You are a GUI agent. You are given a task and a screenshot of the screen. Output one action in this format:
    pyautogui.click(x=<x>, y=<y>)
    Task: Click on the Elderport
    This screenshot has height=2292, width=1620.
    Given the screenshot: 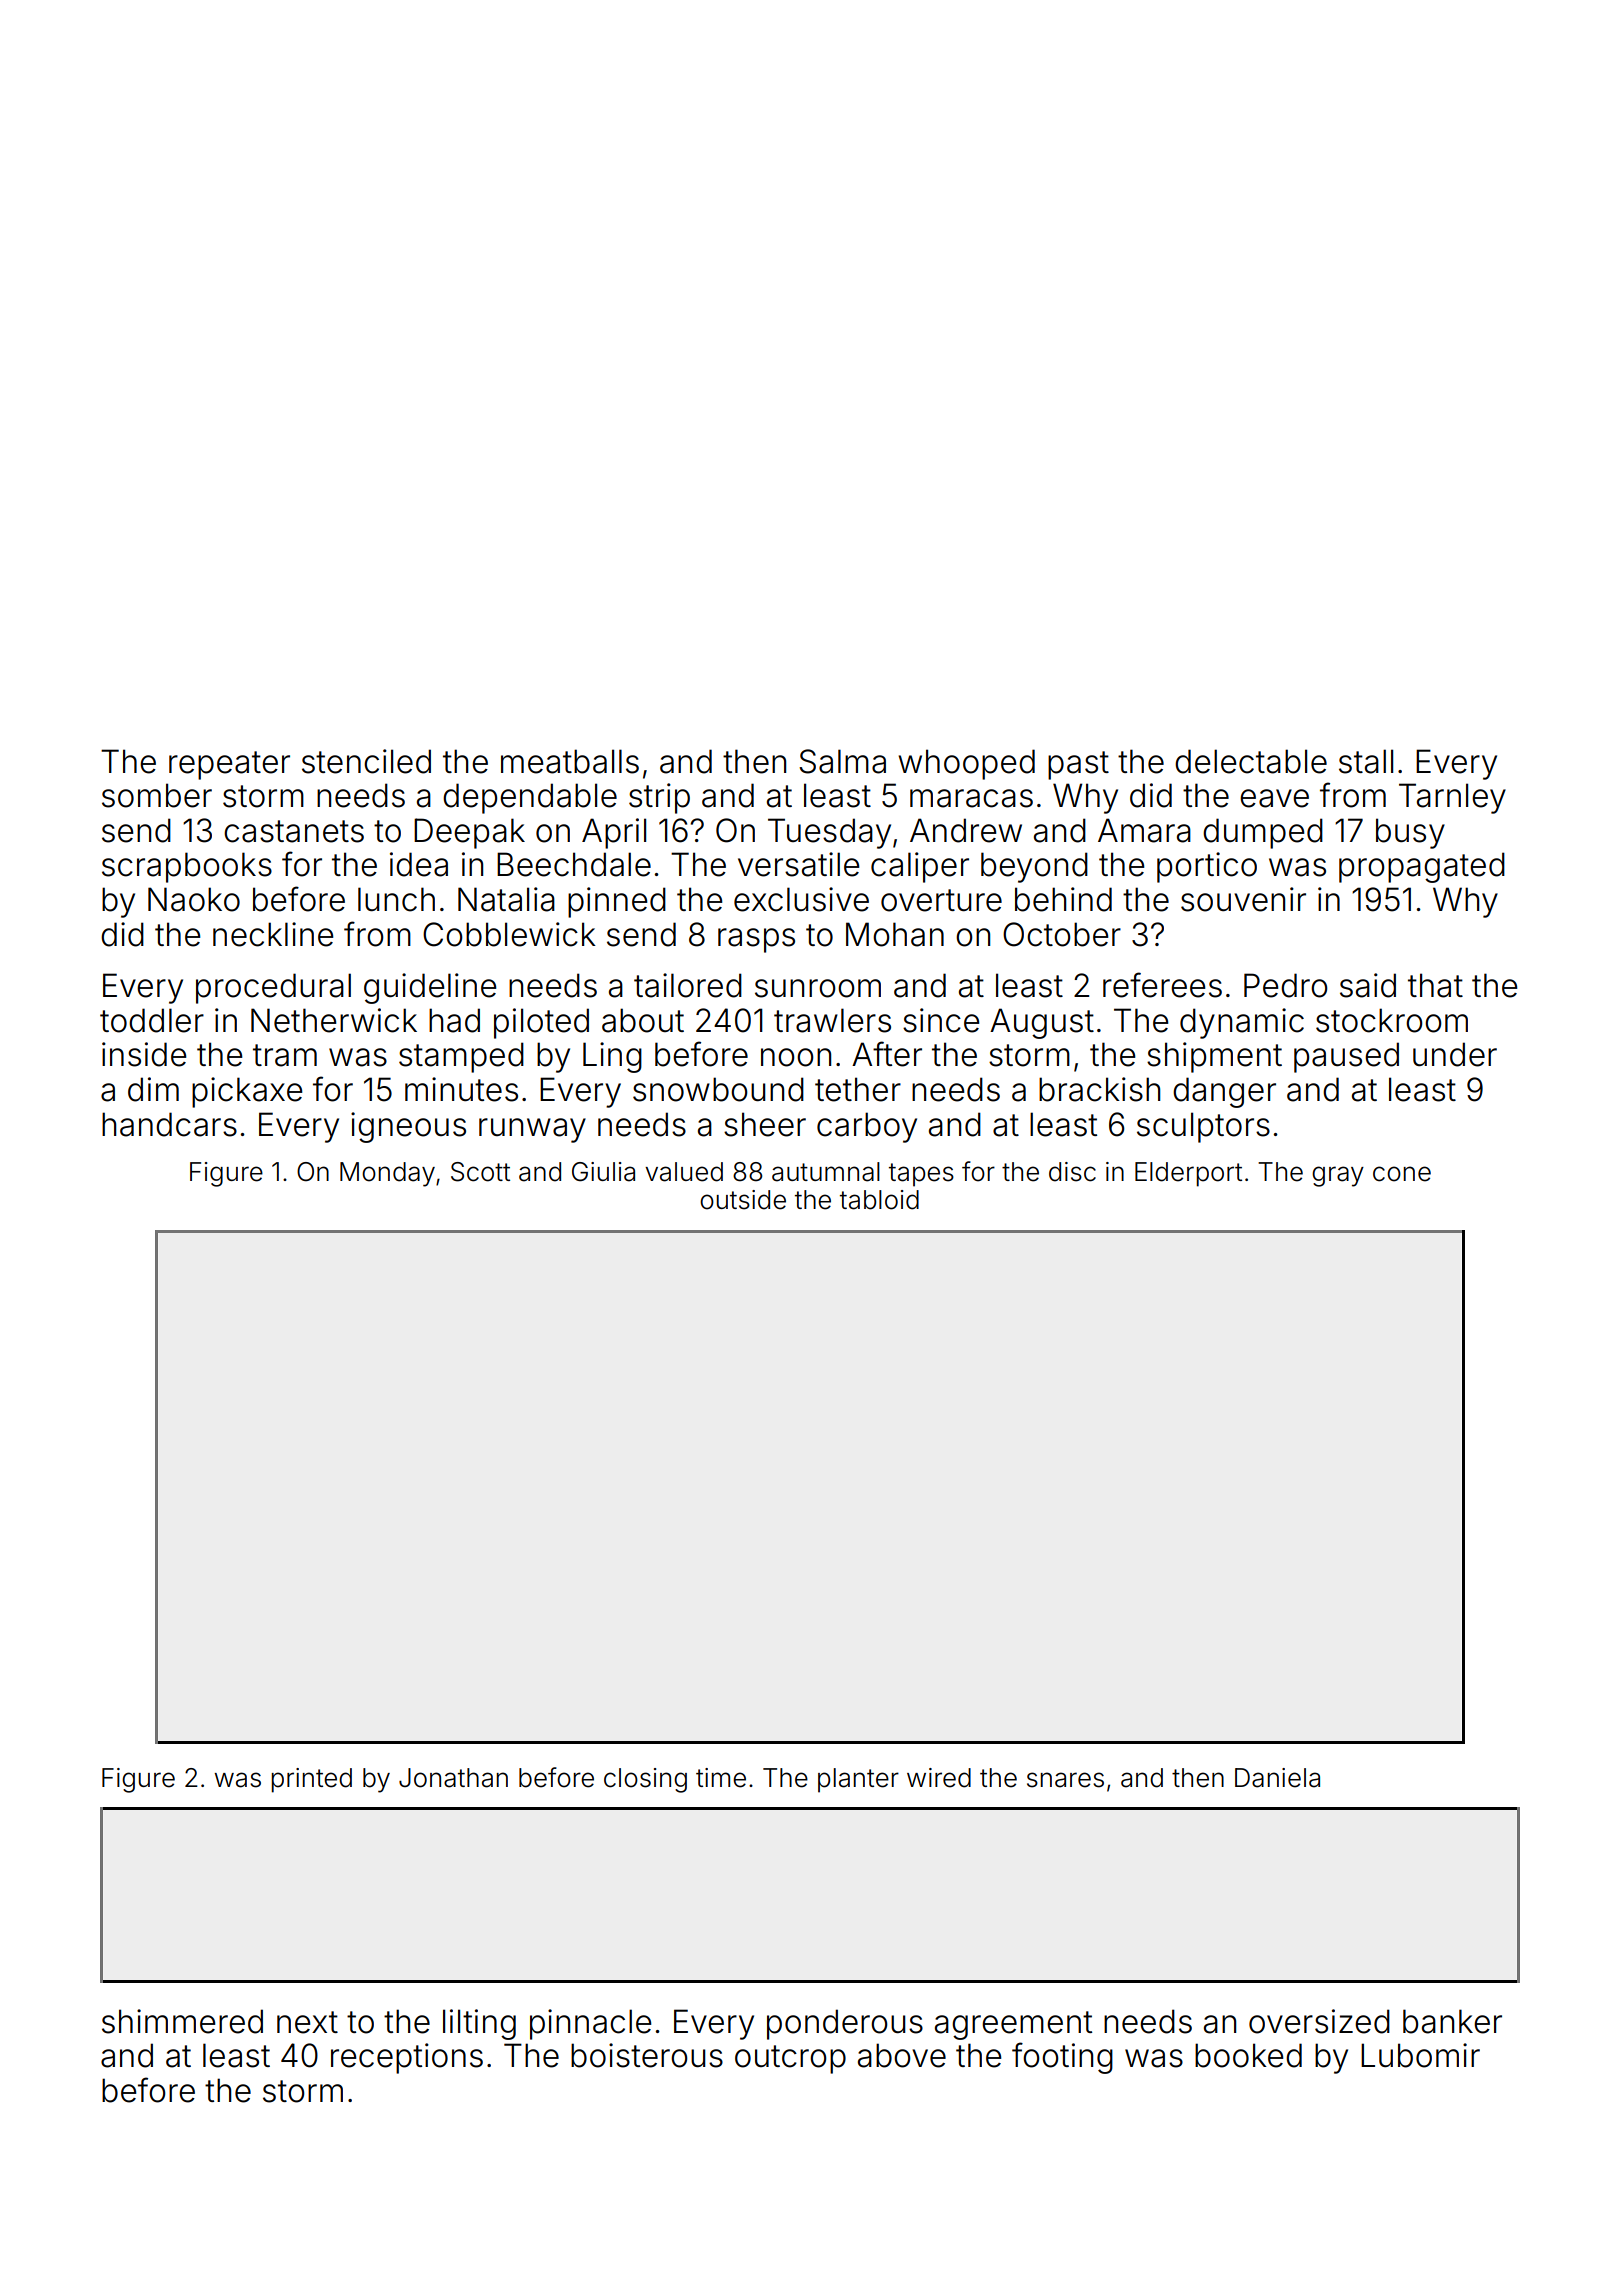 What is the action you would take?
    pyautogui.click(x=1188, y=1174)
